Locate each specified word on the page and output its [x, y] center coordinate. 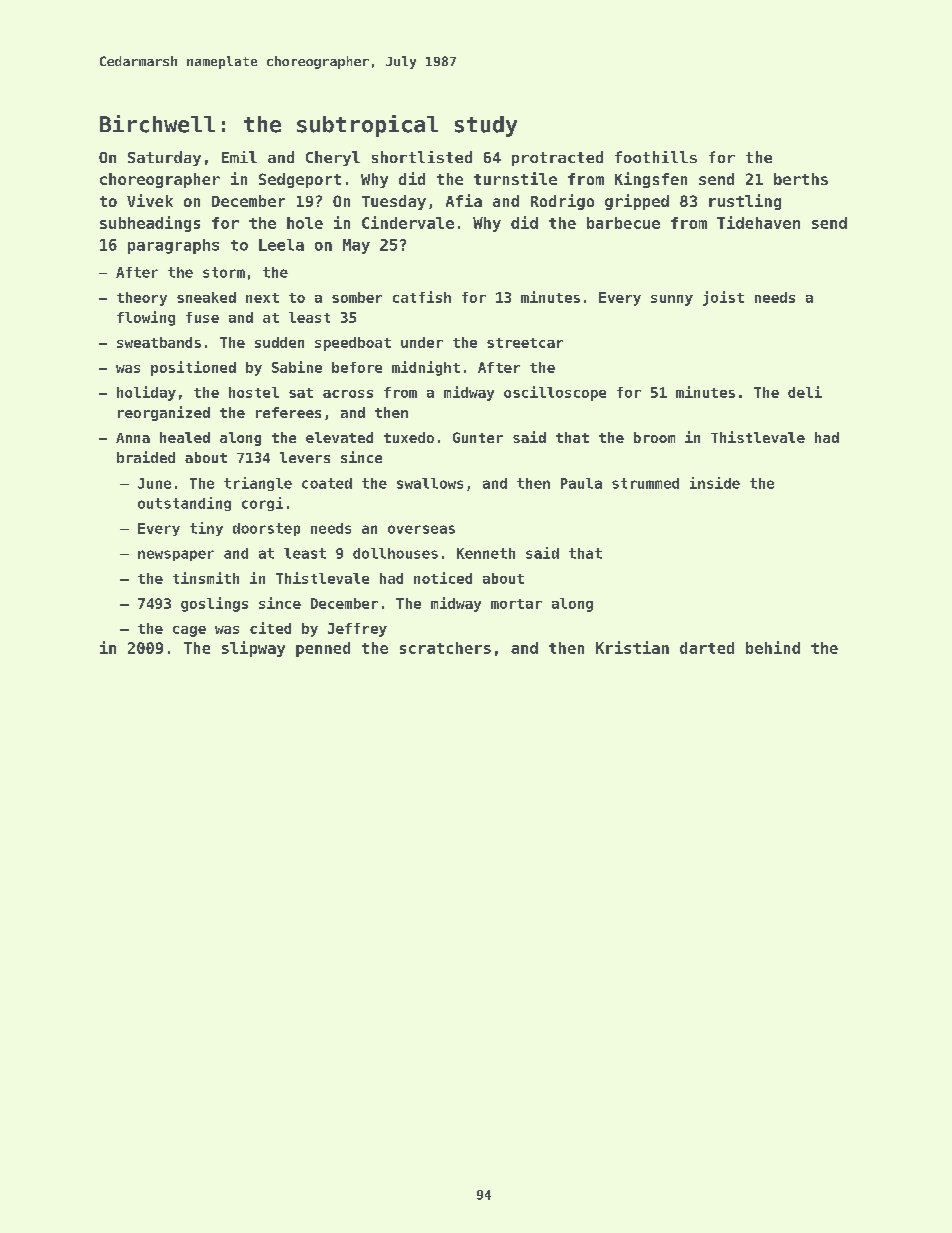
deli [805, 392]
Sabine [297, 367]
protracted [557, 158]
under [422, 342]
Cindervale [408, 222]
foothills [656, 157]
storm [224, 272]
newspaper [176, 555]
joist [723, 298]
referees [288, 412]
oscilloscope [555, 393]
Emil [239, 157]
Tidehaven [758, 222]
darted [707, 648]
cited [270, 628]
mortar [516, 604]
